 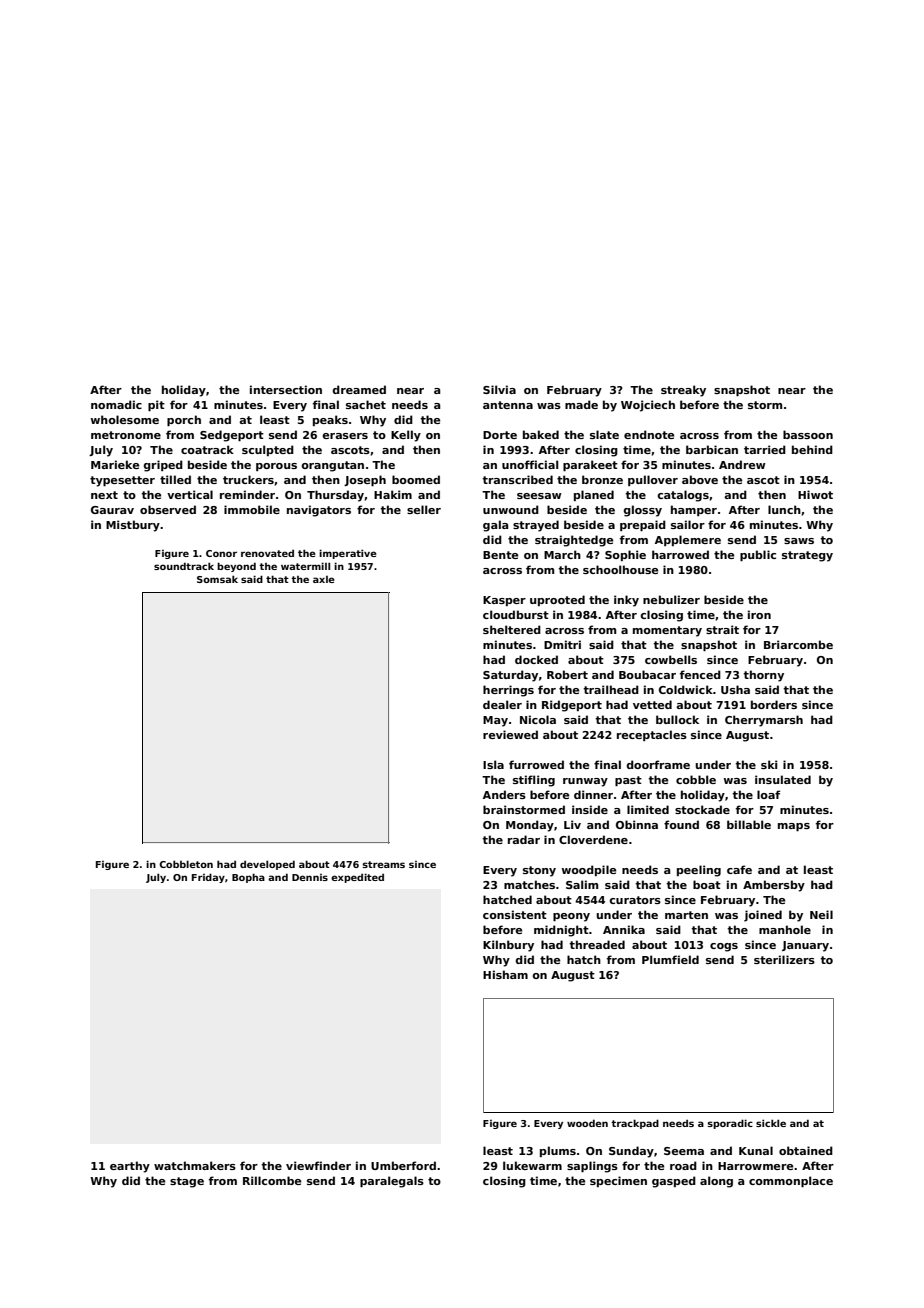 What do you see at coordinates (763, 676) in the screenshot?
I see `thorny` at bounding box center [763, 676].
